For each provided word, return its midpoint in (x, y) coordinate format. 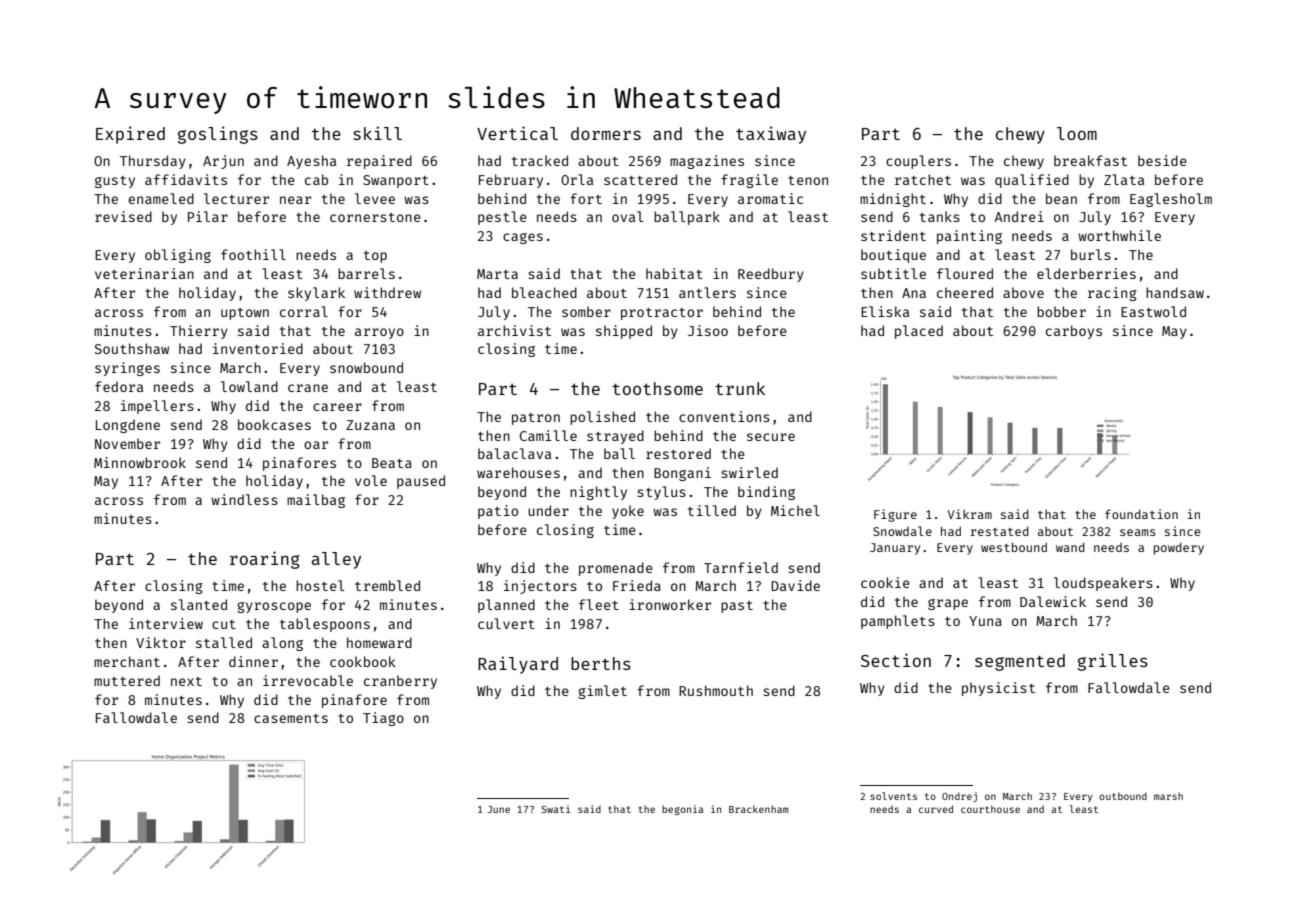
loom (1077, 133)
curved (936, 809)
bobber (1061, 311)
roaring (265, 560)
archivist (514, 330)
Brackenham (759, 809)
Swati (555, 809)
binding (766, 493)
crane (308, 388)
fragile (749, 181)
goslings (218, 135)
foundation (1141, 514)
